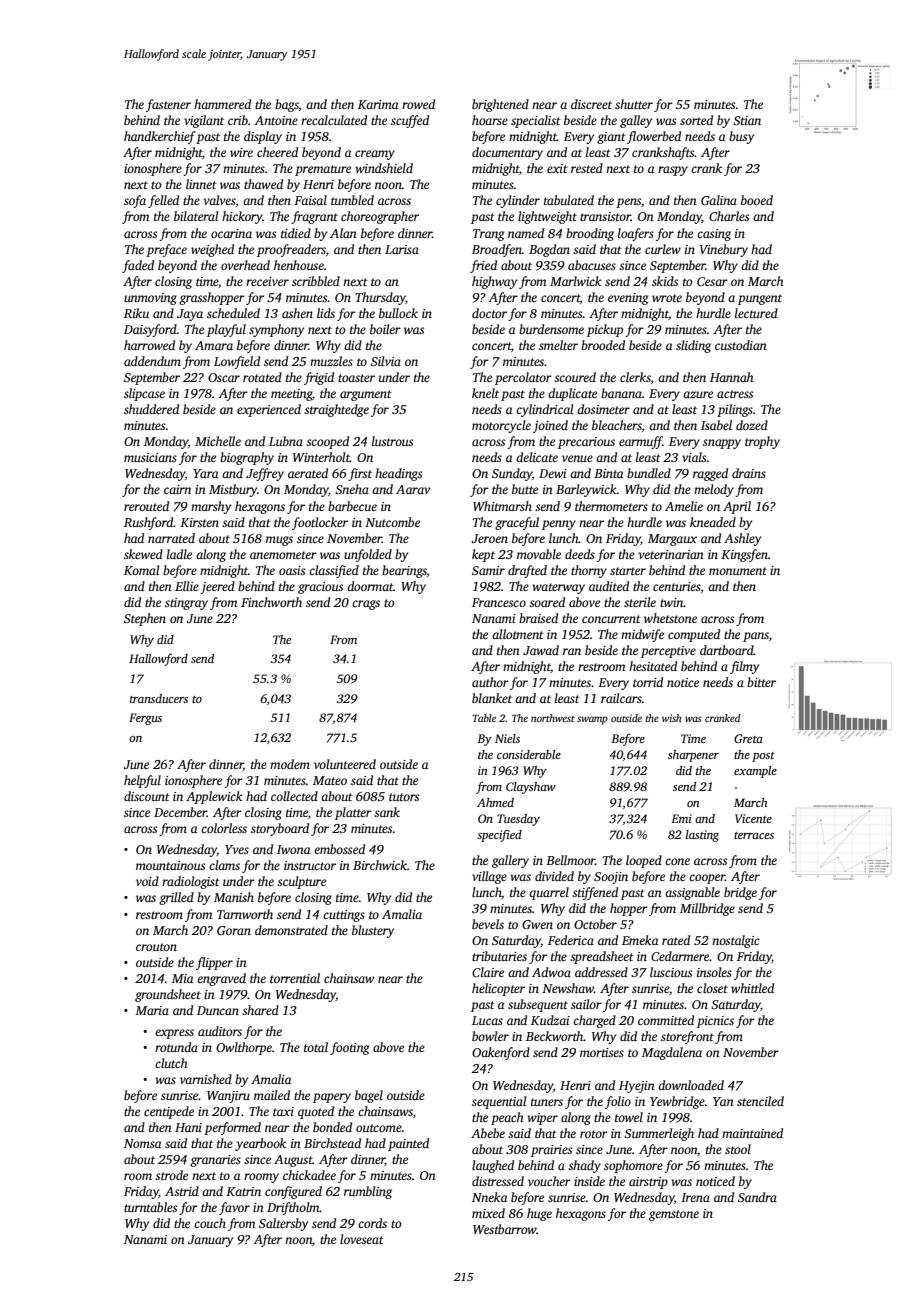 The width and height of the screenshot is (908, 1316). What do you see at coordinates (152, 361) in the screenshot?
I see `addendum` at bounding box center [152, 361].
